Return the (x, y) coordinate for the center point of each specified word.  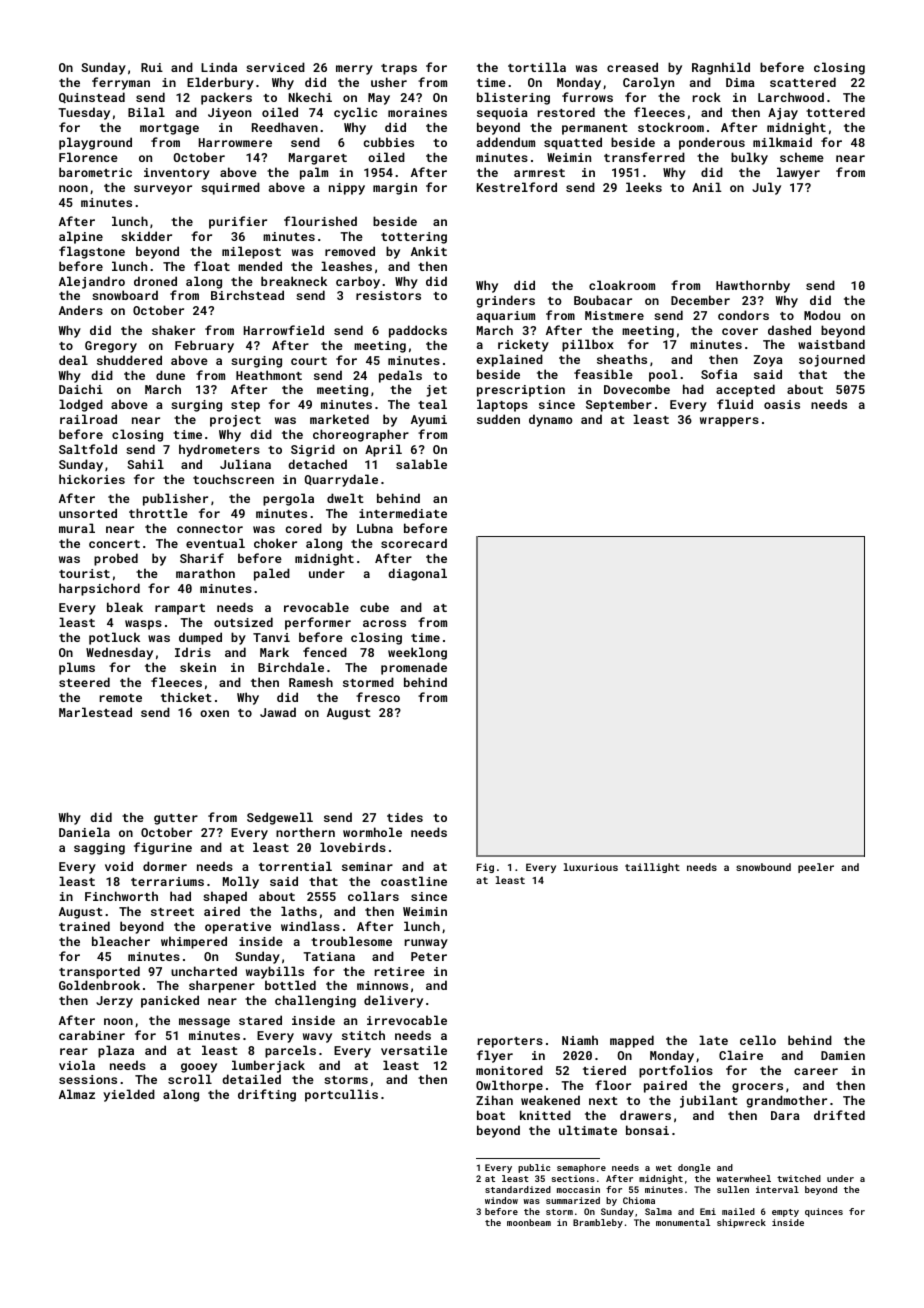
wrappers (729, 422)
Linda (219, 67)
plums (77, 668)
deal (73, 360)
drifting (267, 1095)
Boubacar (603, 300)
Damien (843, 1055)
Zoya (768, 361)
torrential (295, 866)
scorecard (414, 543)
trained (84, 926)
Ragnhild (721, 68)
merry (354, 70)
